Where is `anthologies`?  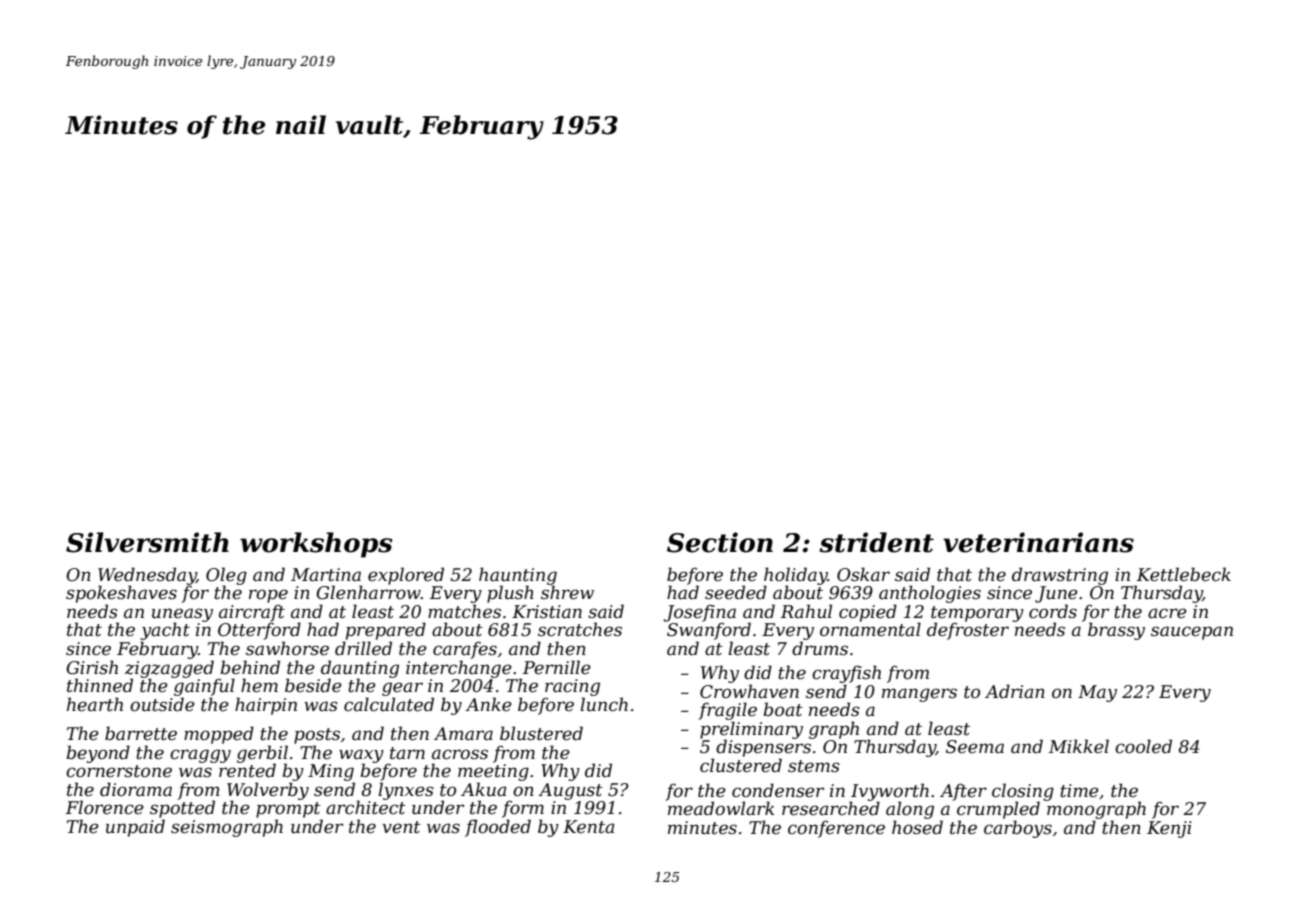 anthologies is located at coordinates (930, 594).
